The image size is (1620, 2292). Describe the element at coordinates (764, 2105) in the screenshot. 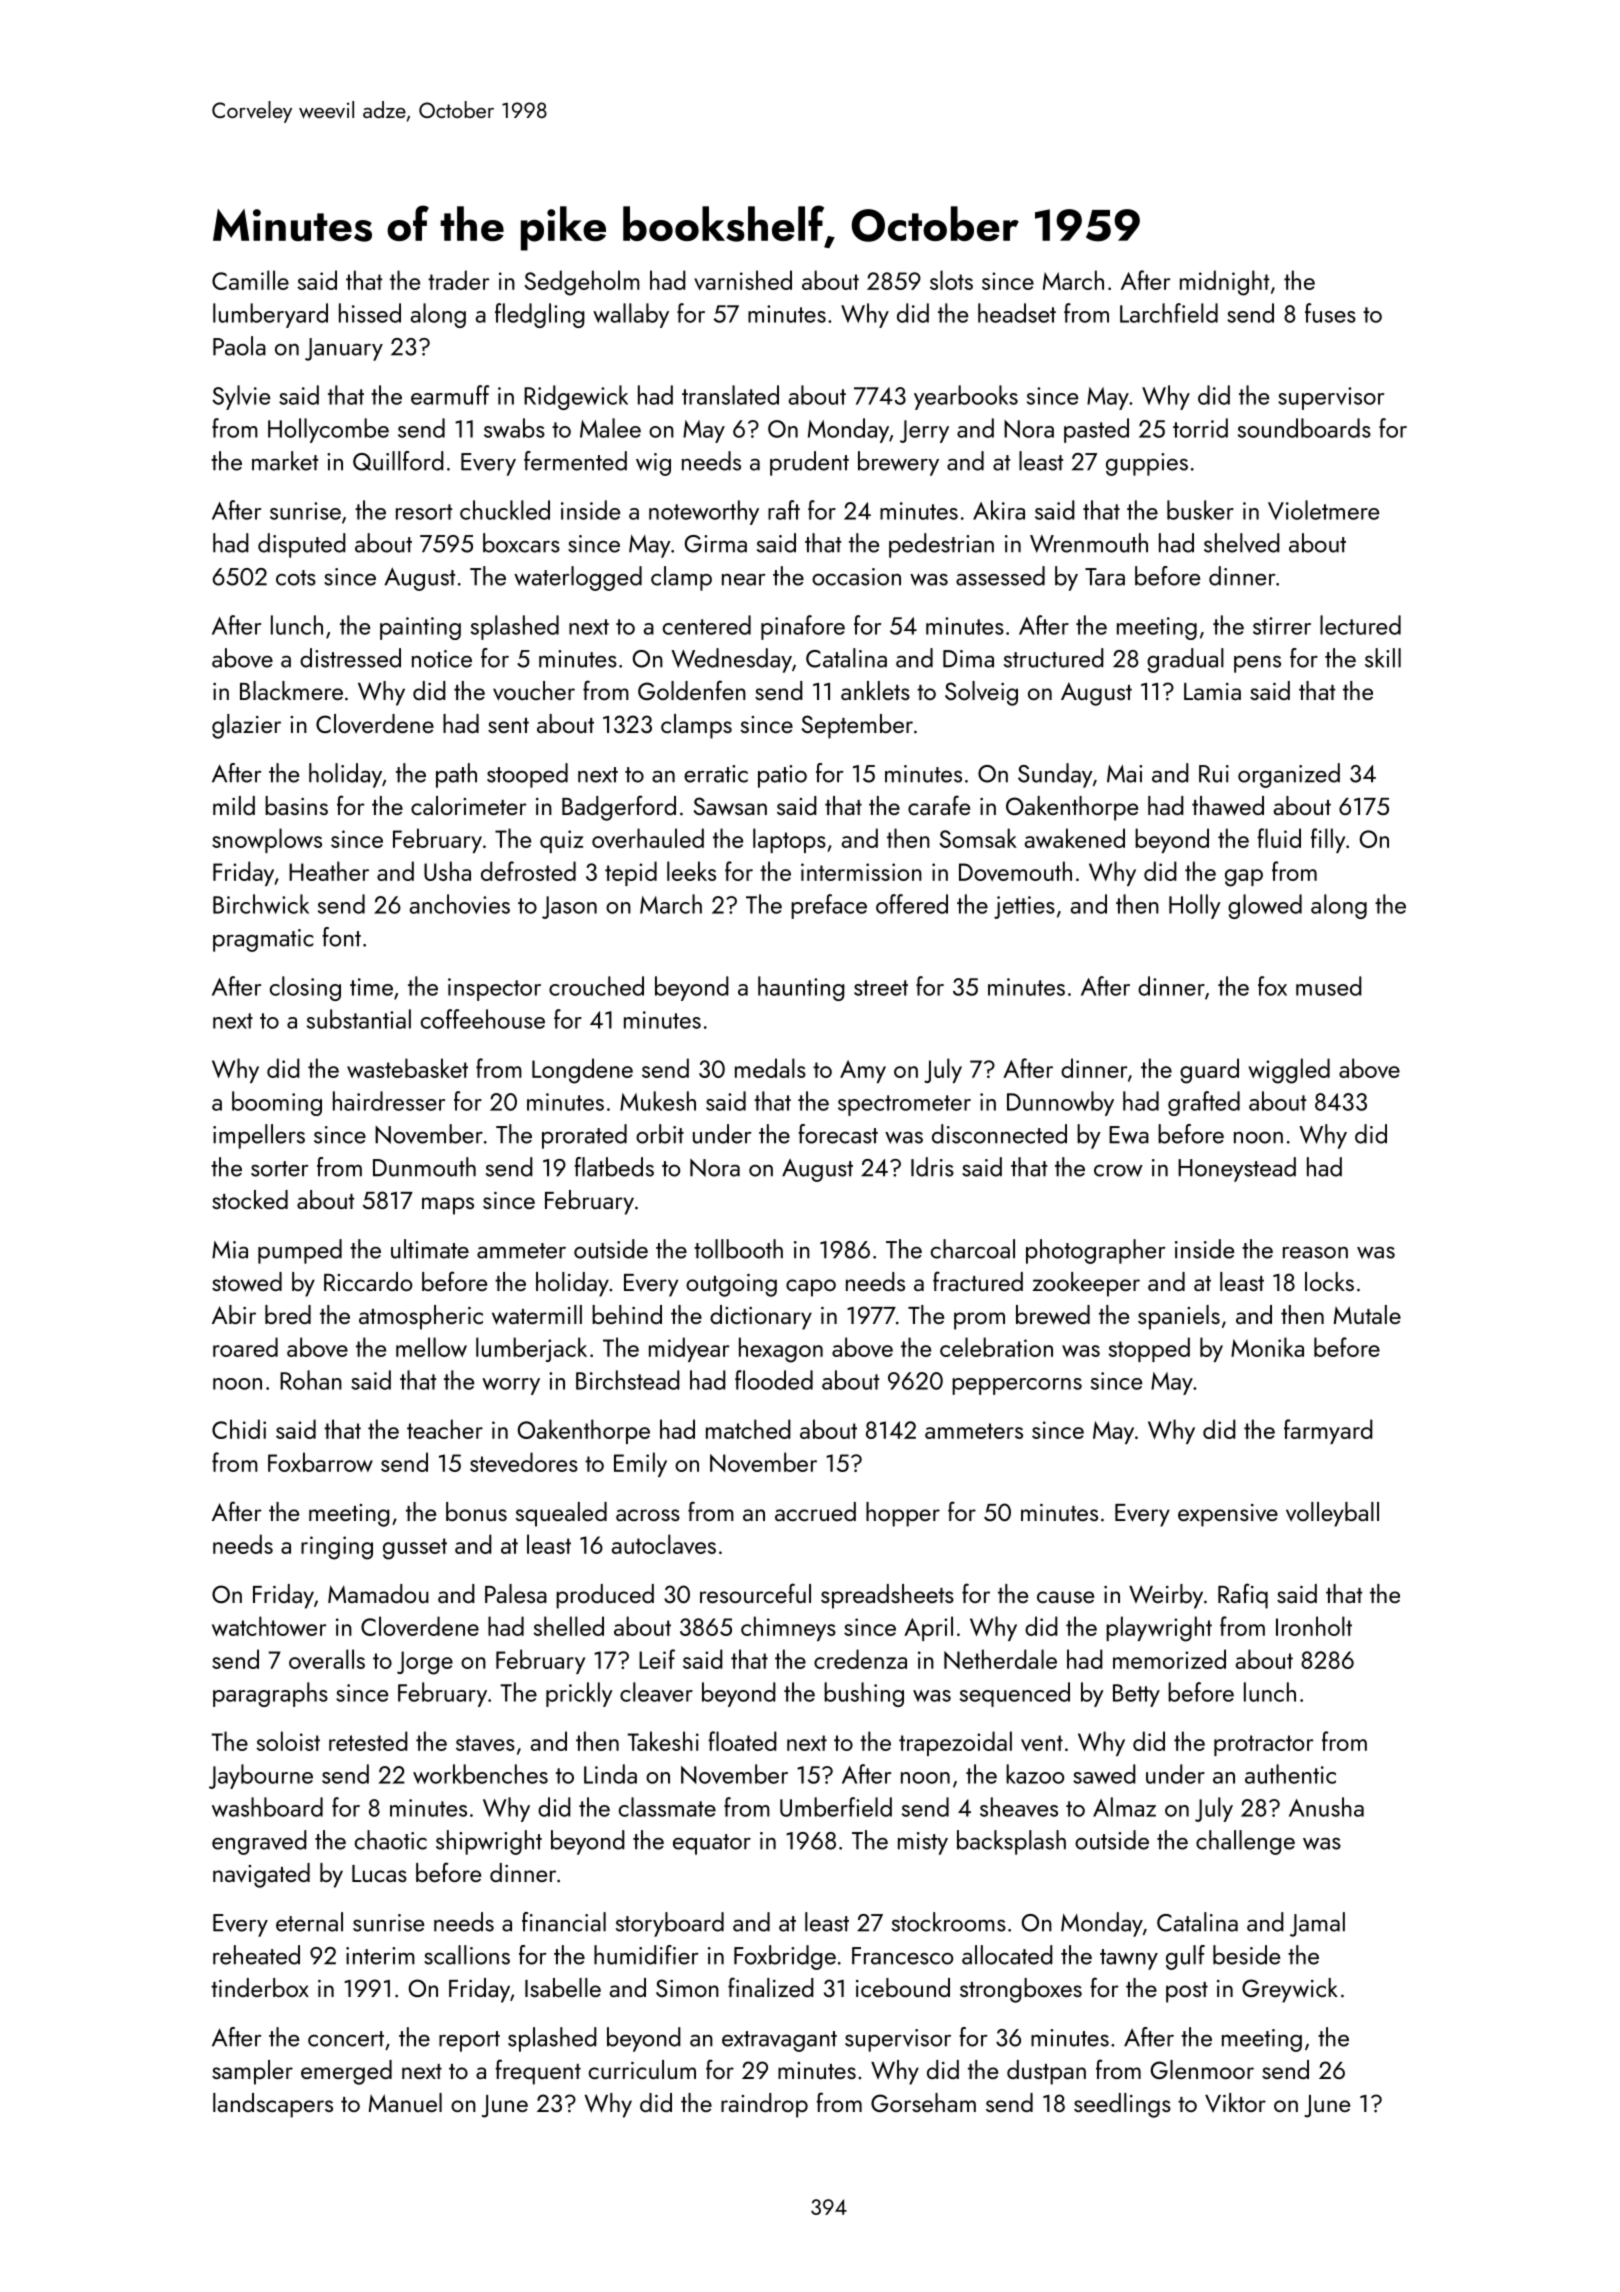

I see `raindrop` at that location.
